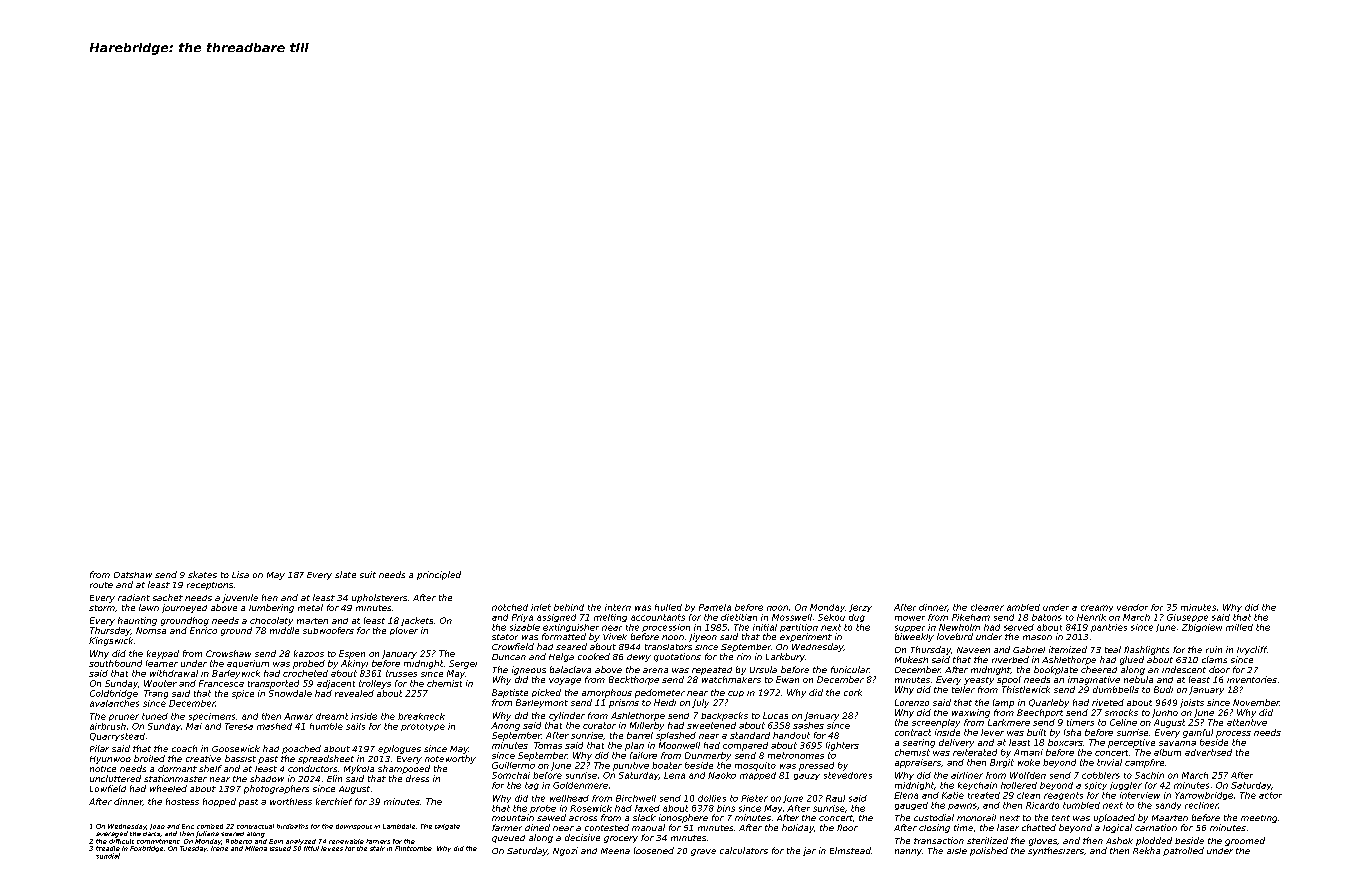  I want to click on Elmstead, so click(850, 850).
